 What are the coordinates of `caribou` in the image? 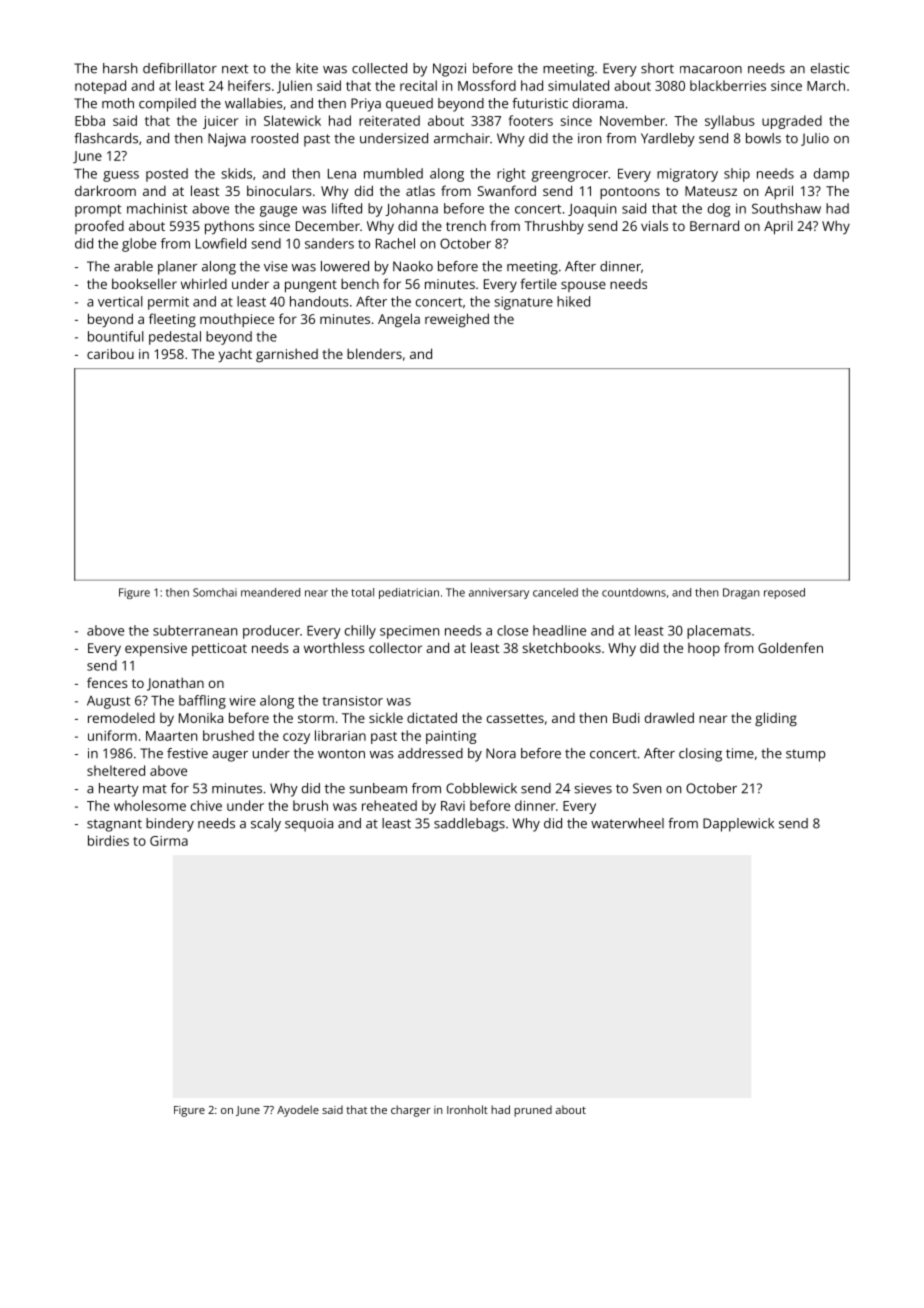 It's located at (110, 353).
